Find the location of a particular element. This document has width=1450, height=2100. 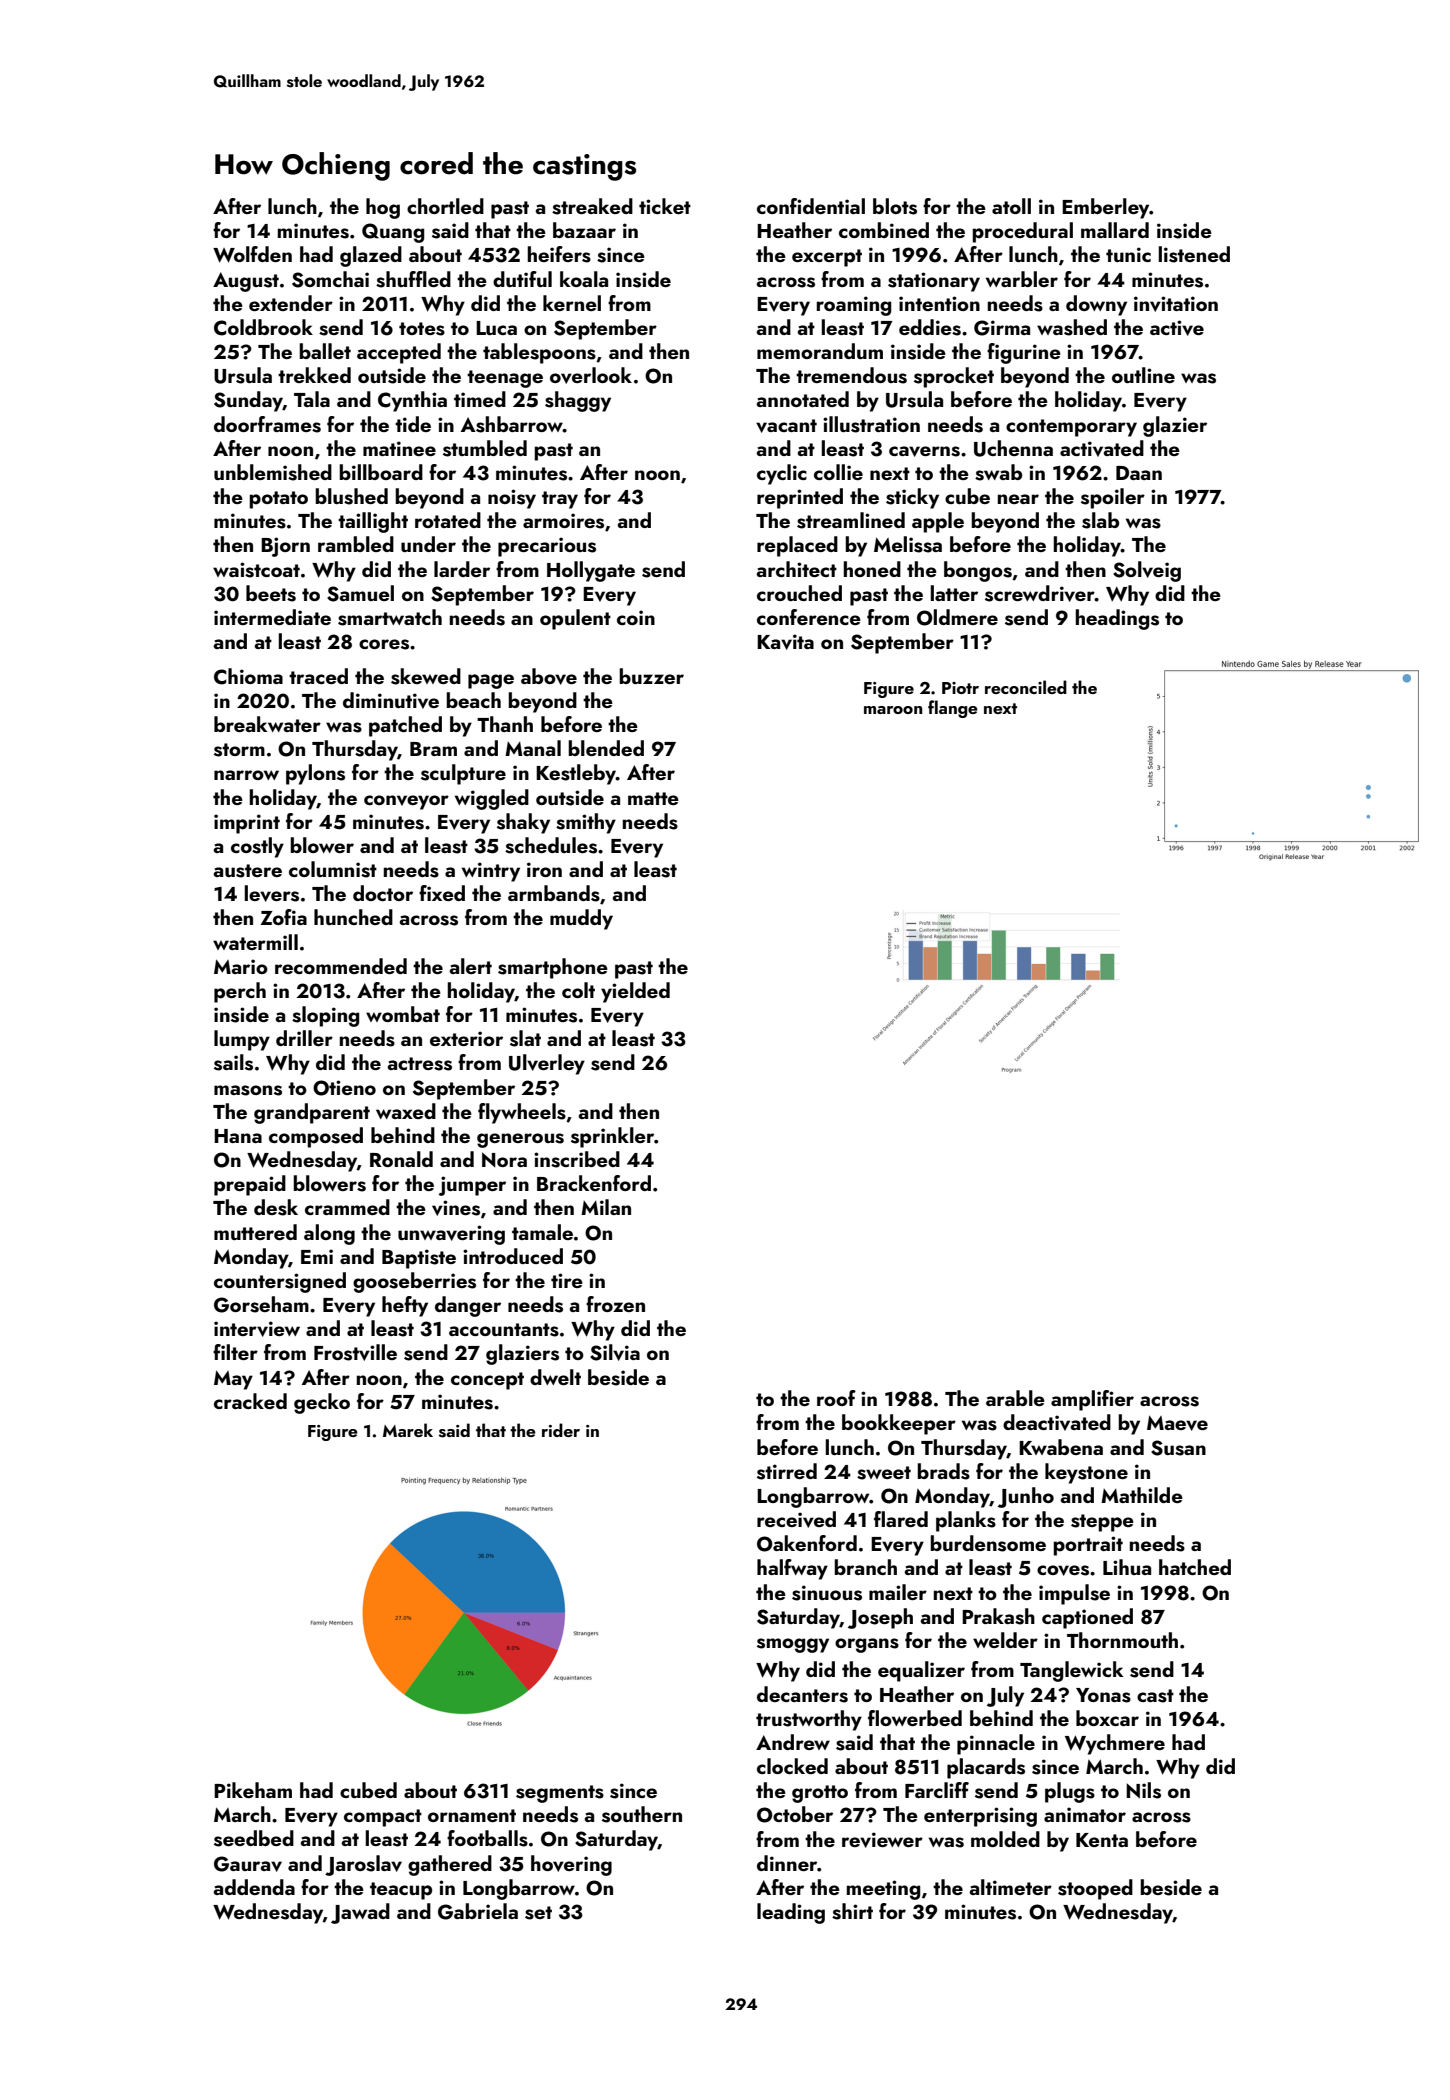

Prakash is located at coordinates (998, 1616).
